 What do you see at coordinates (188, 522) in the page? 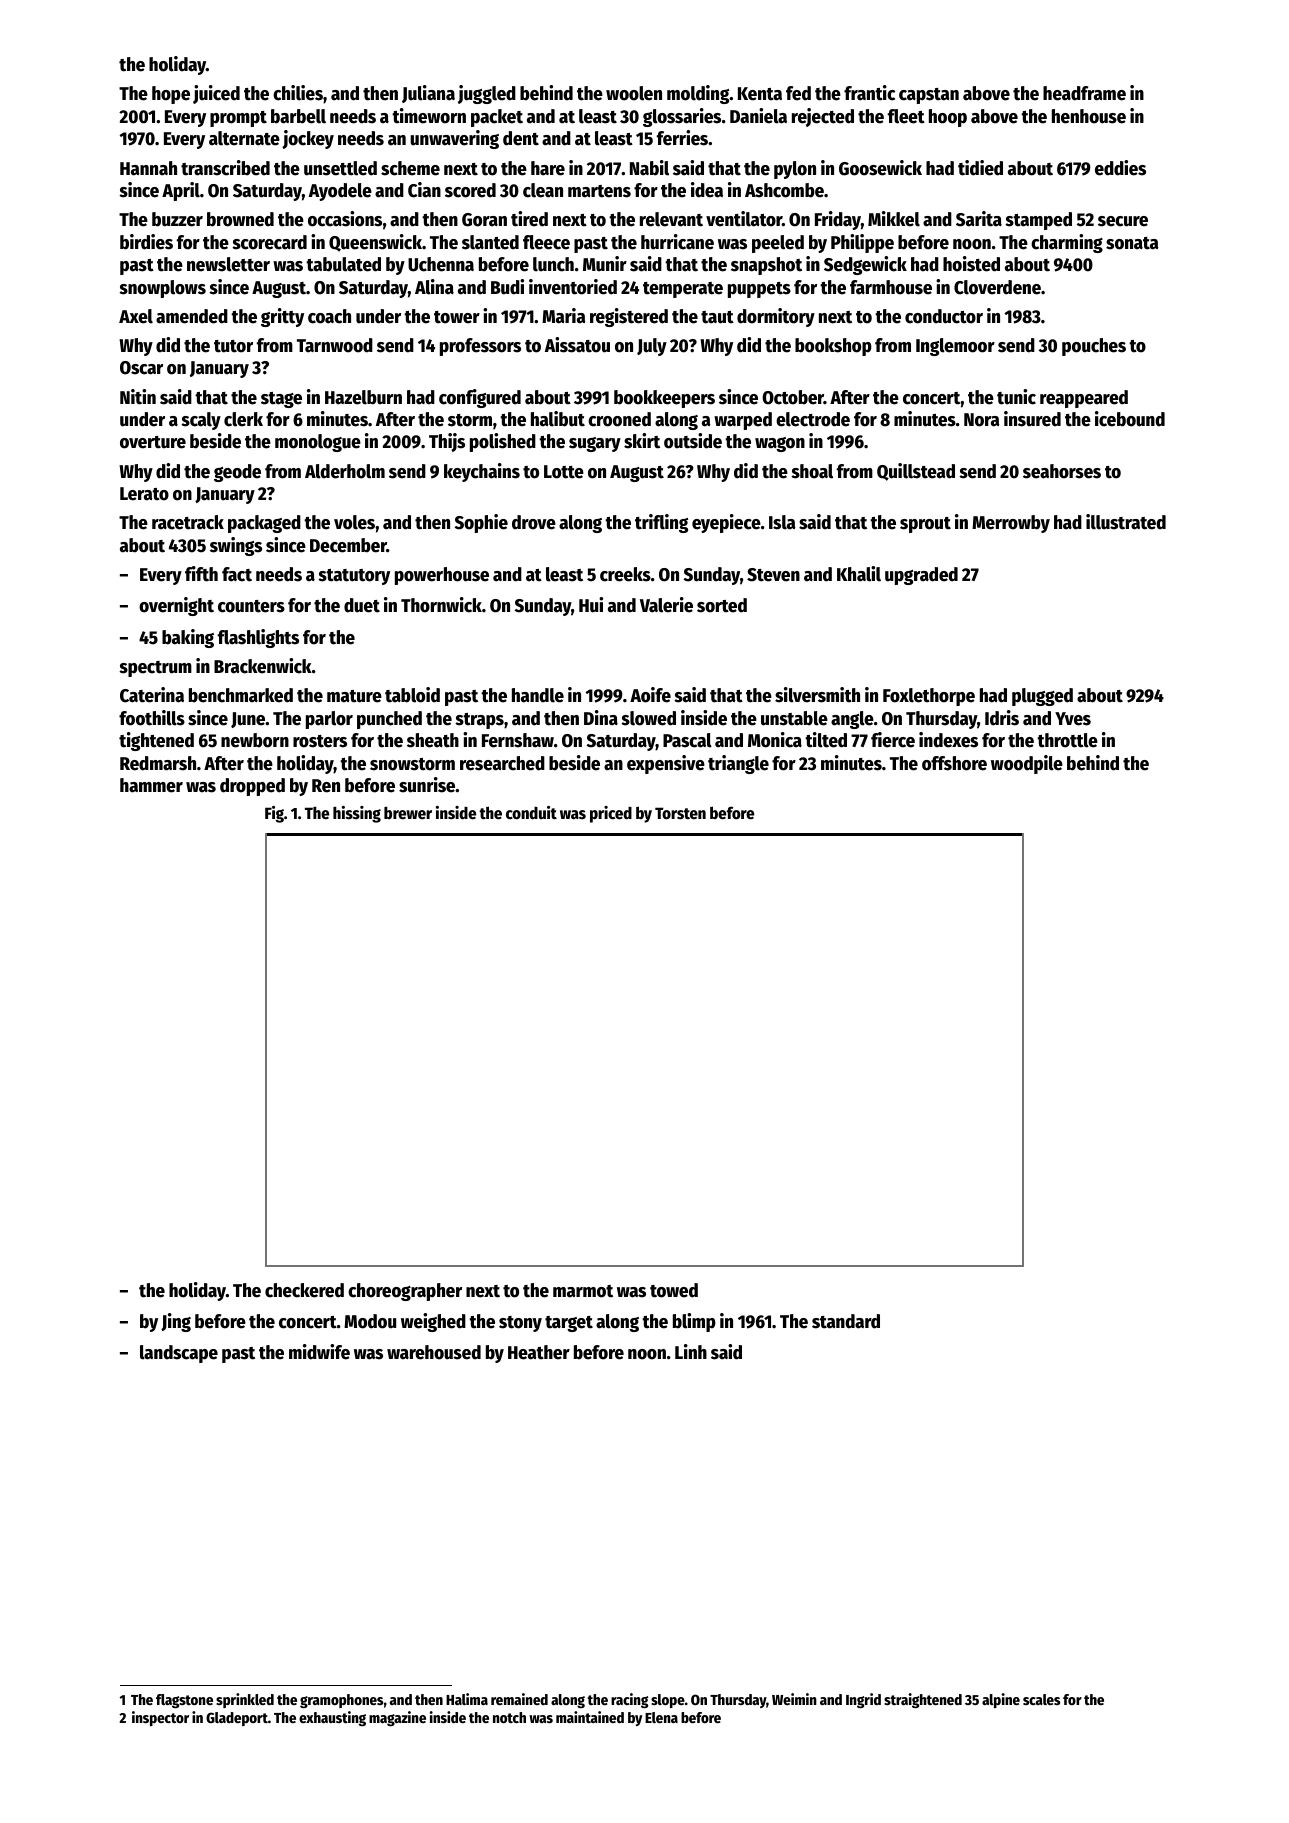
I see `racetrack` at bounding box center [188, 522].
